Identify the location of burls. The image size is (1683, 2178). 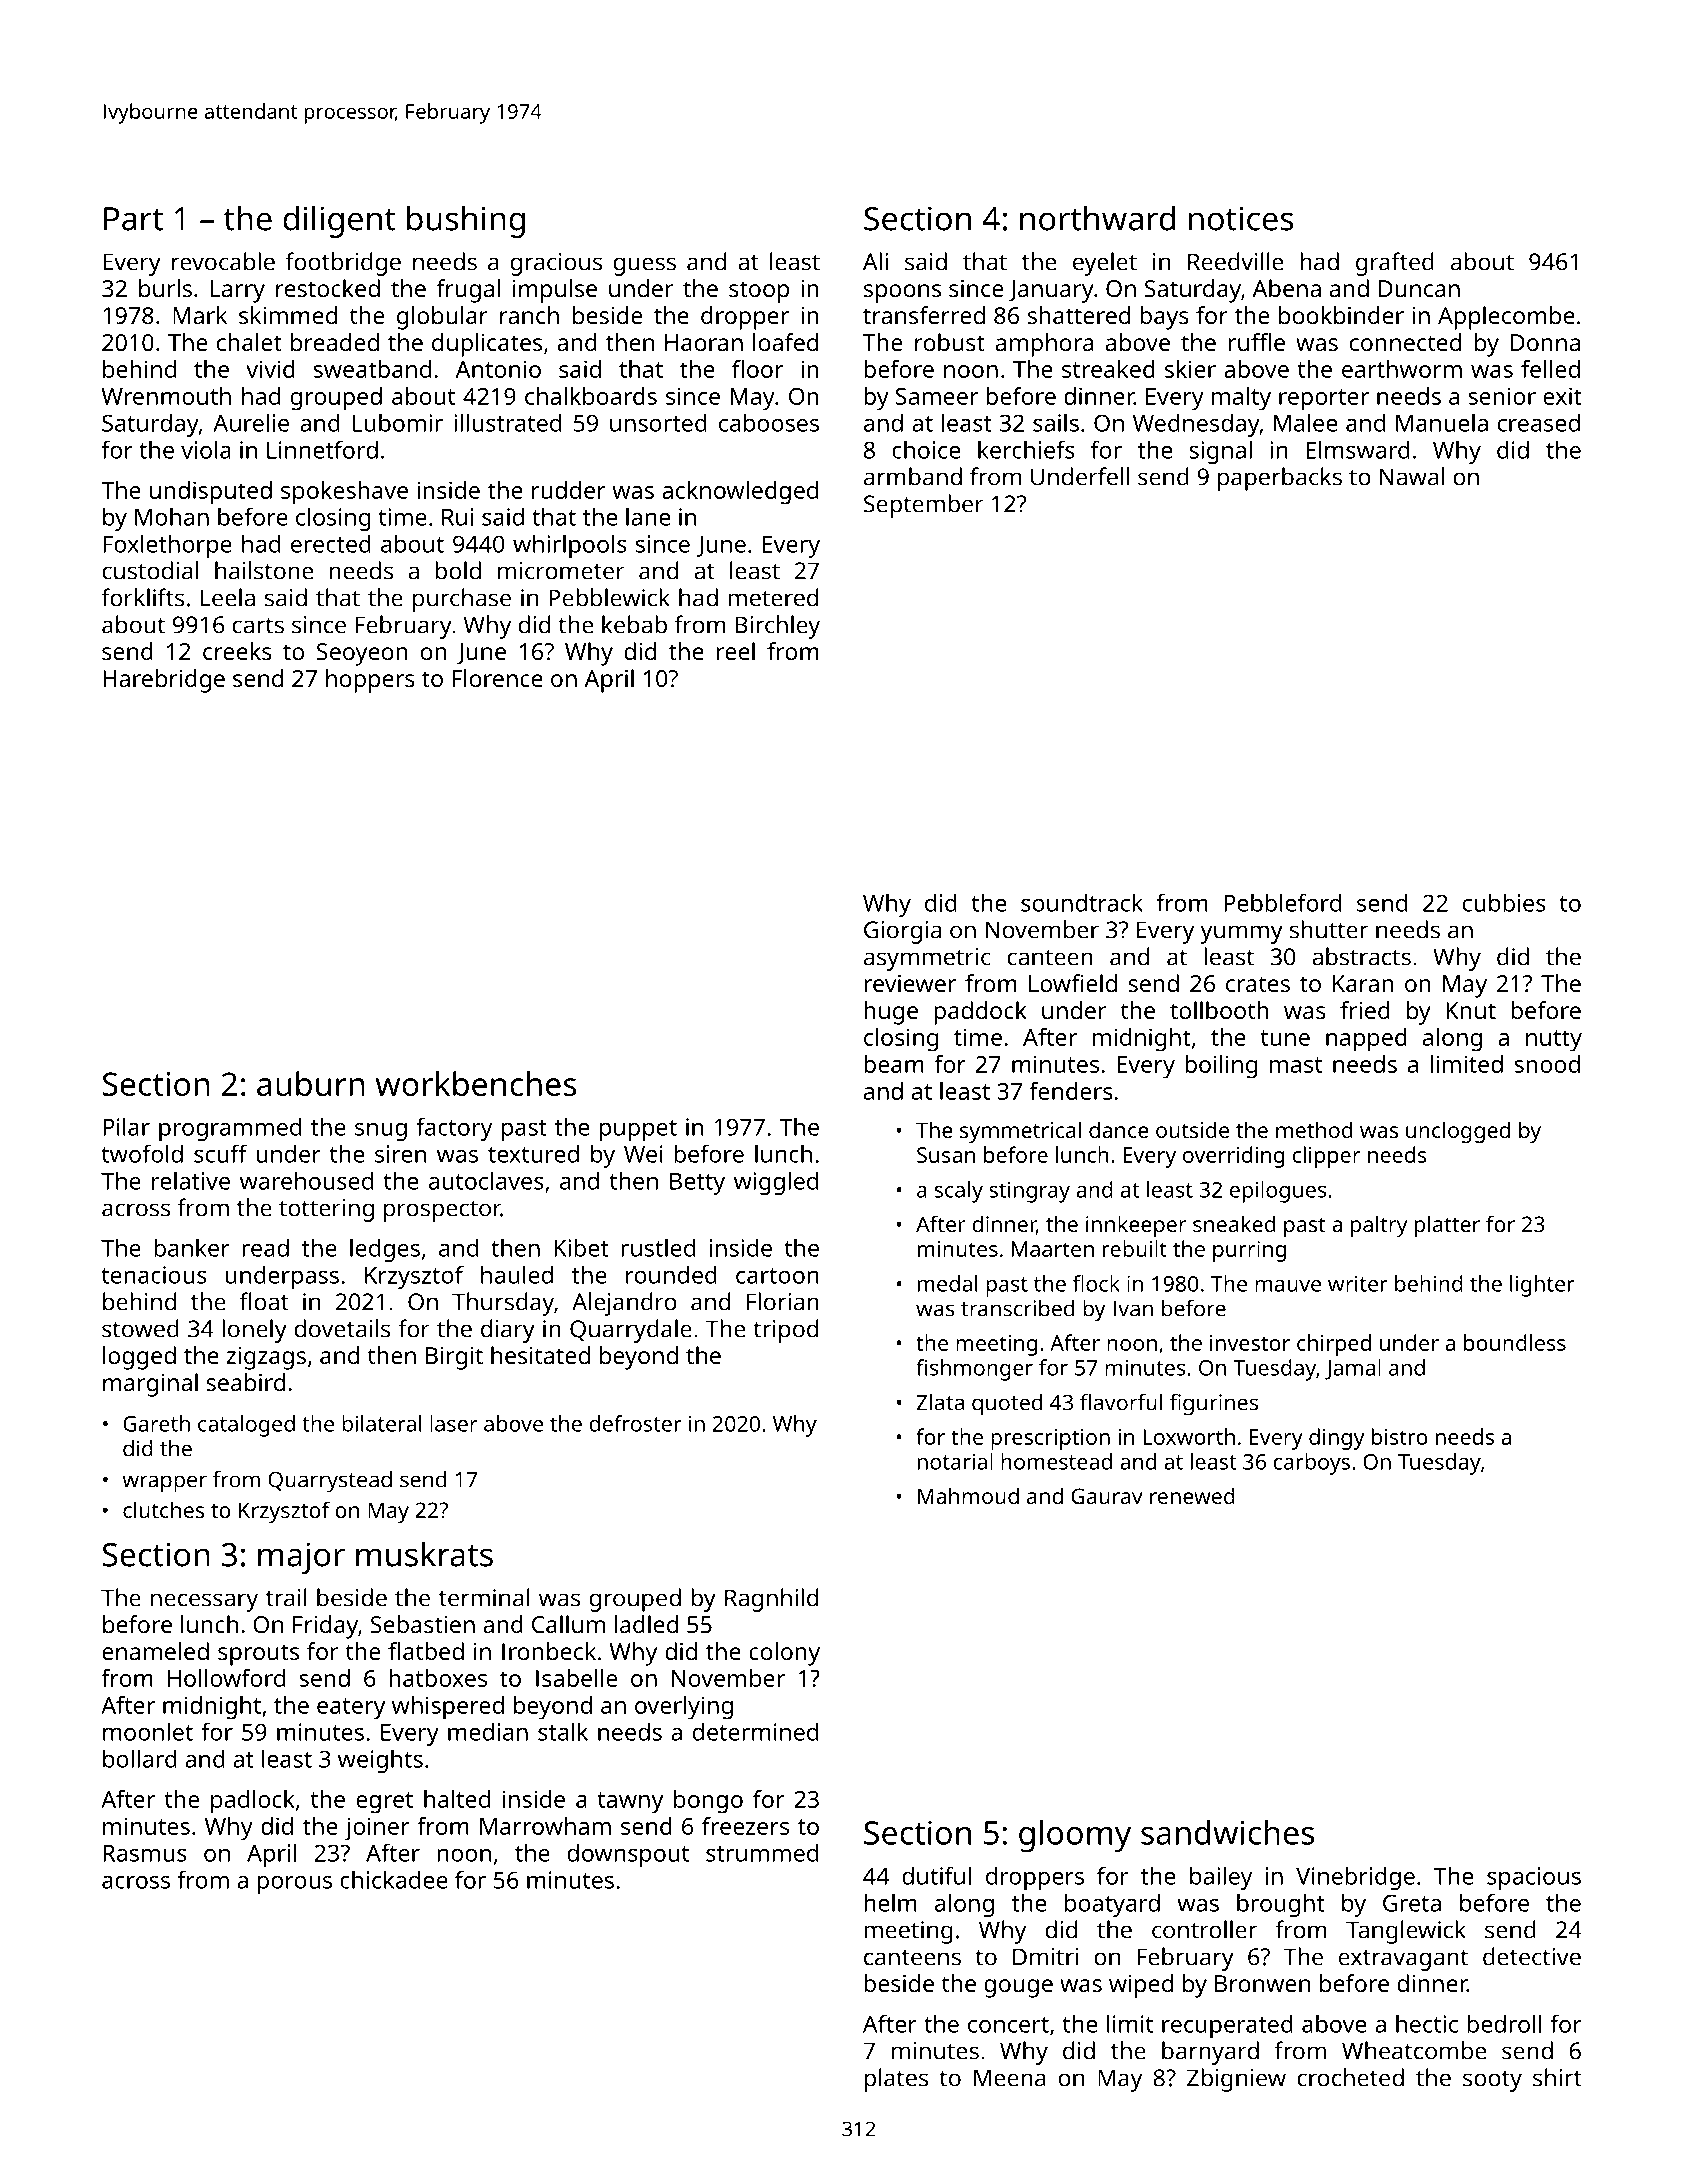
(165, 288).
